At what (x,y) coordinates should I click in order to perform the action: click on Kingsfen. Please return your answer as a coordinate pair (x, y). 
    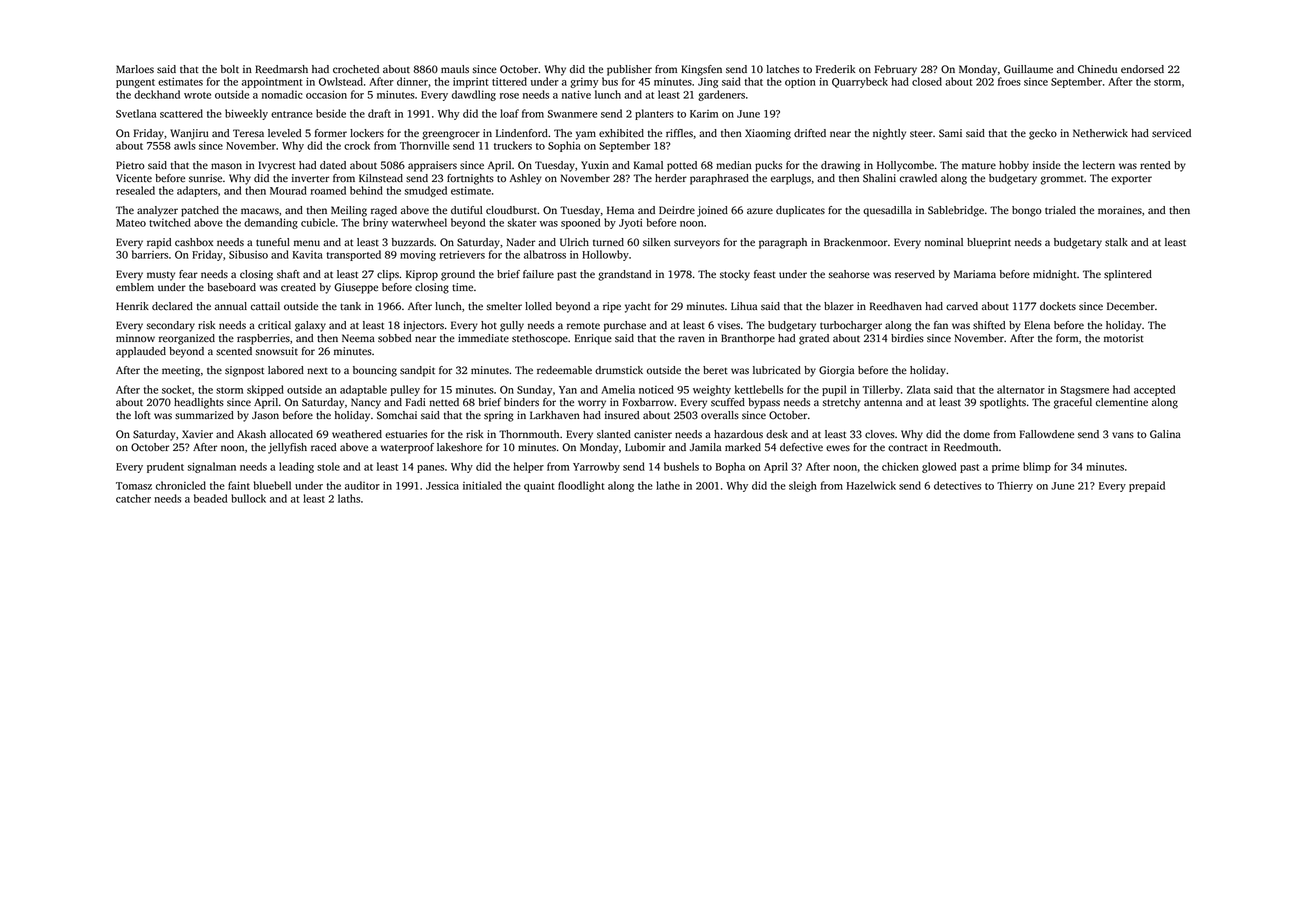
    Looking at the image, I should click on (701, 70).
